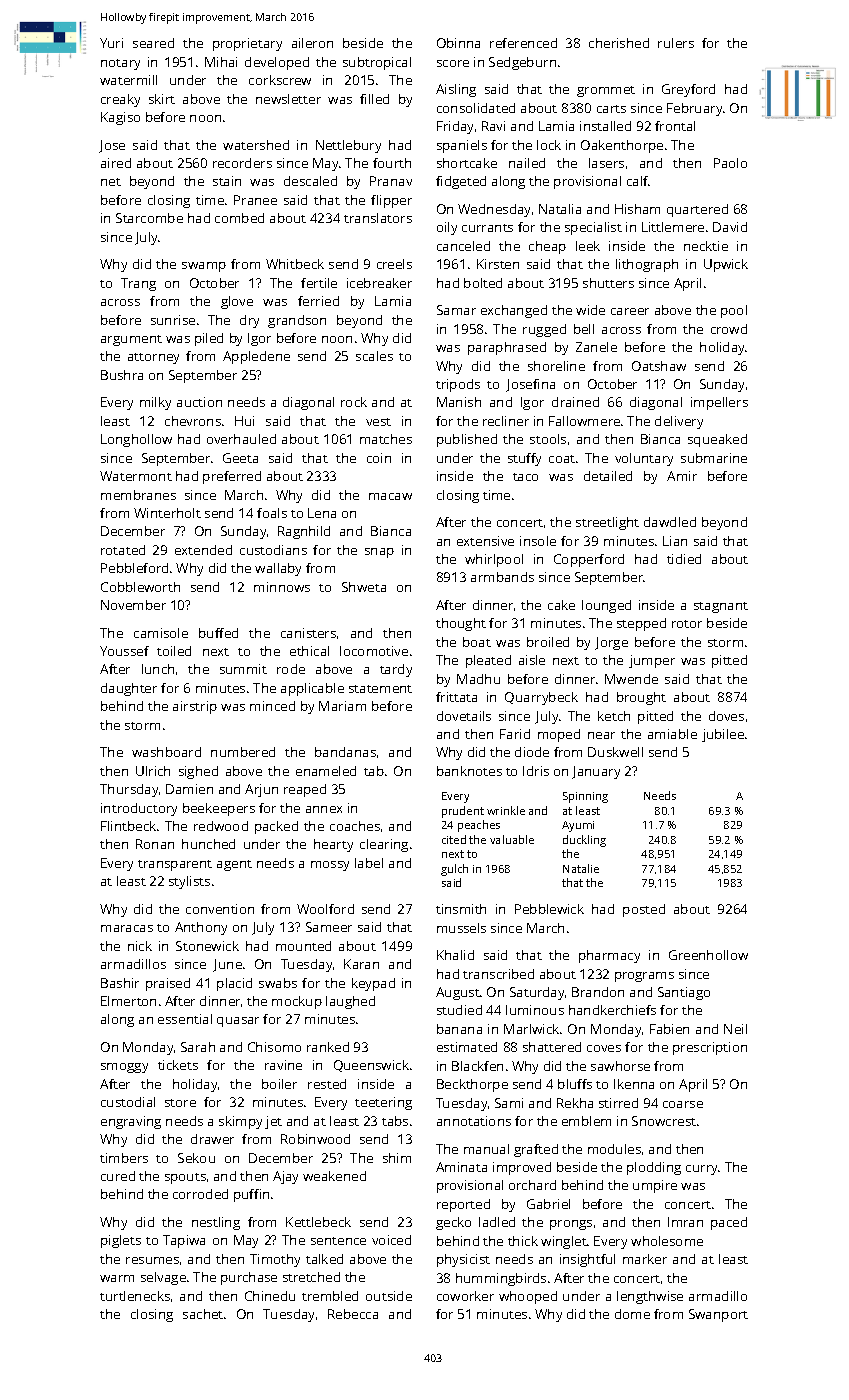 Image resolution: width=849 pixels, height=1400 pixels. I want to click on snap, so click(379, 553).
